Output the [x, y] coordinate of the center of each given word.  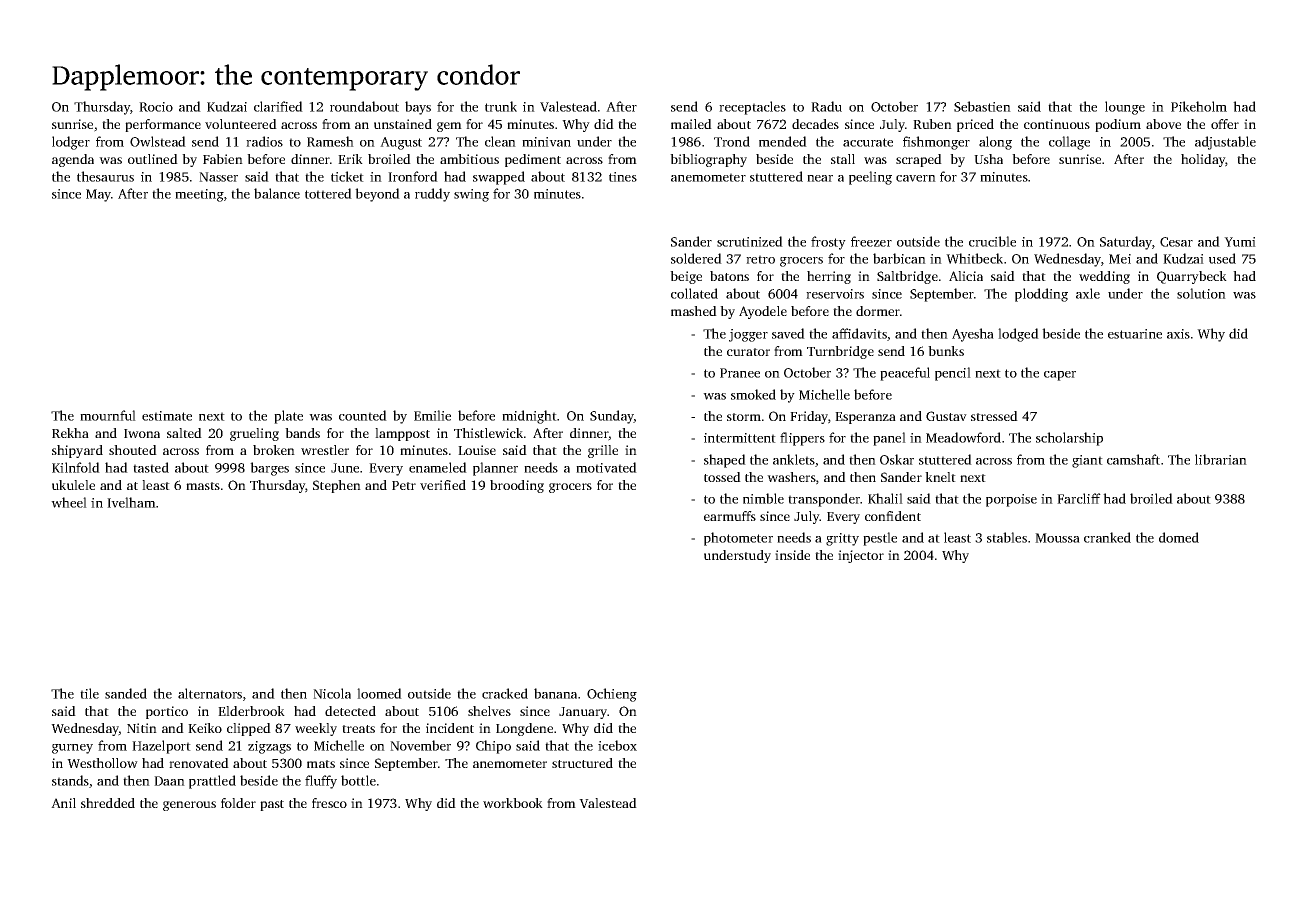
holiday [1203, 160]
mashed [694, 311]
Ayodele [763, 312]
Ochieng [612, 695]
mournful [108, 415]
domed [1179, 537]
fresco [329, 803]
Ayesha [973, 335]
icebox [617, 745]
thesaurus [105, 176]
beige [686, 277]
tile [89, 693]
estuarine [1135, 334]
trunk [501, 106]
